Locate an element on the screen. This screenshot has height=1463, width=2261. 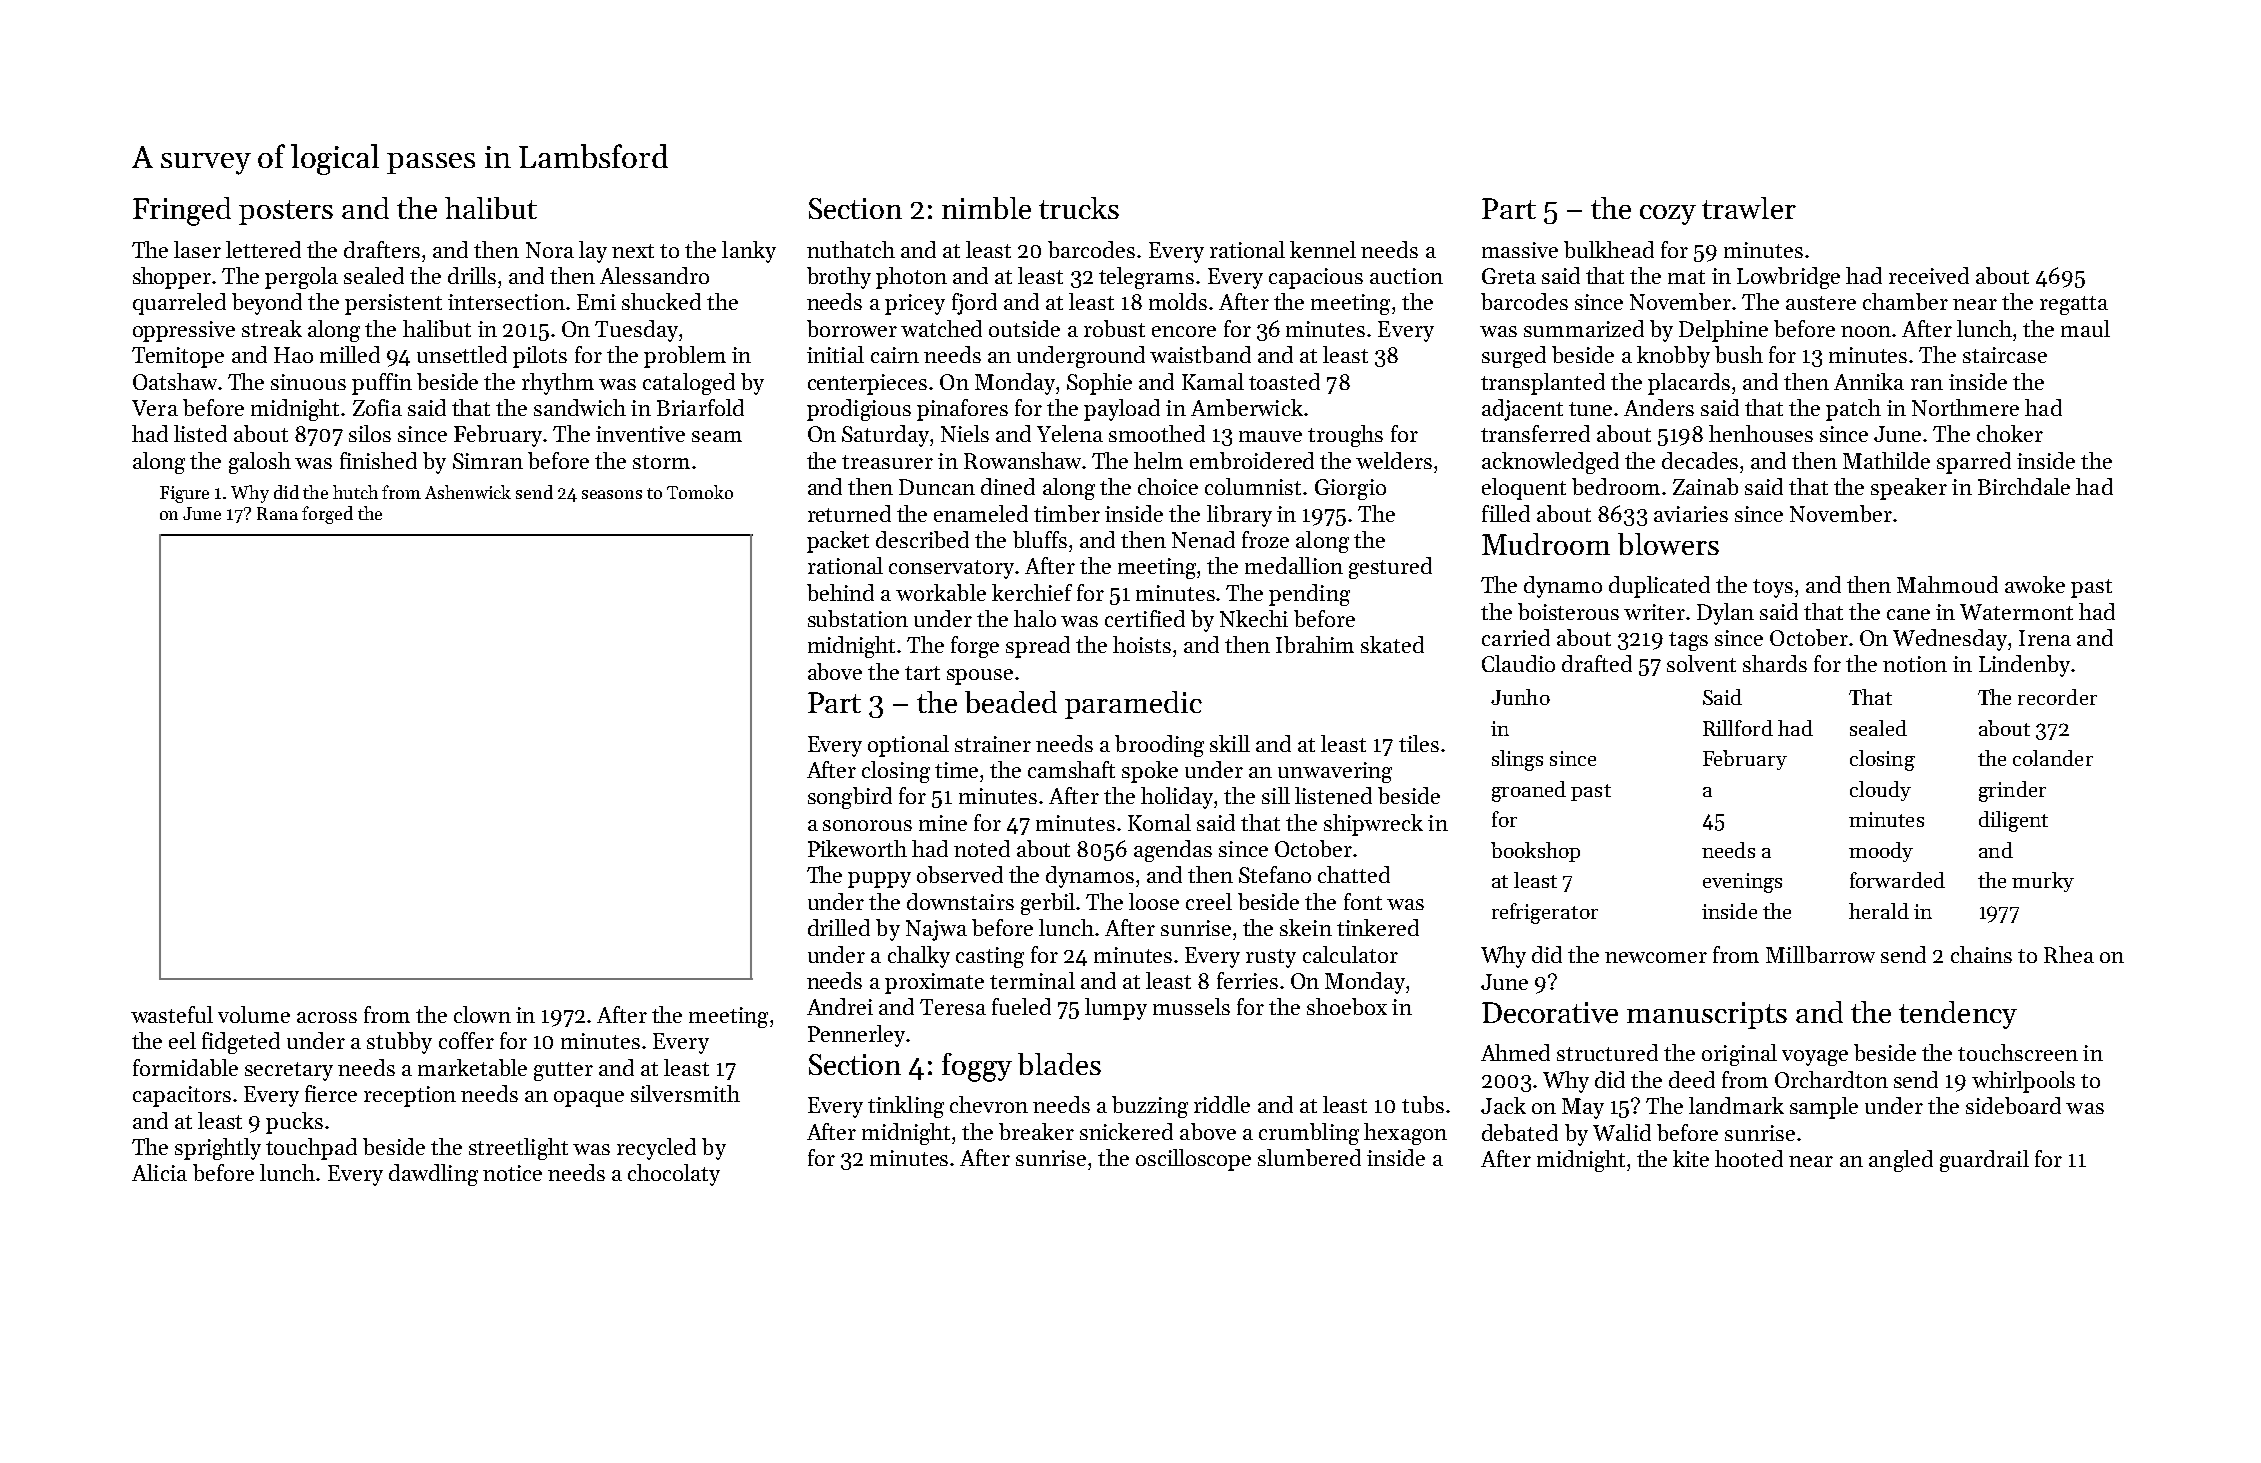
terminal is located at coordinates (1032, 980).
